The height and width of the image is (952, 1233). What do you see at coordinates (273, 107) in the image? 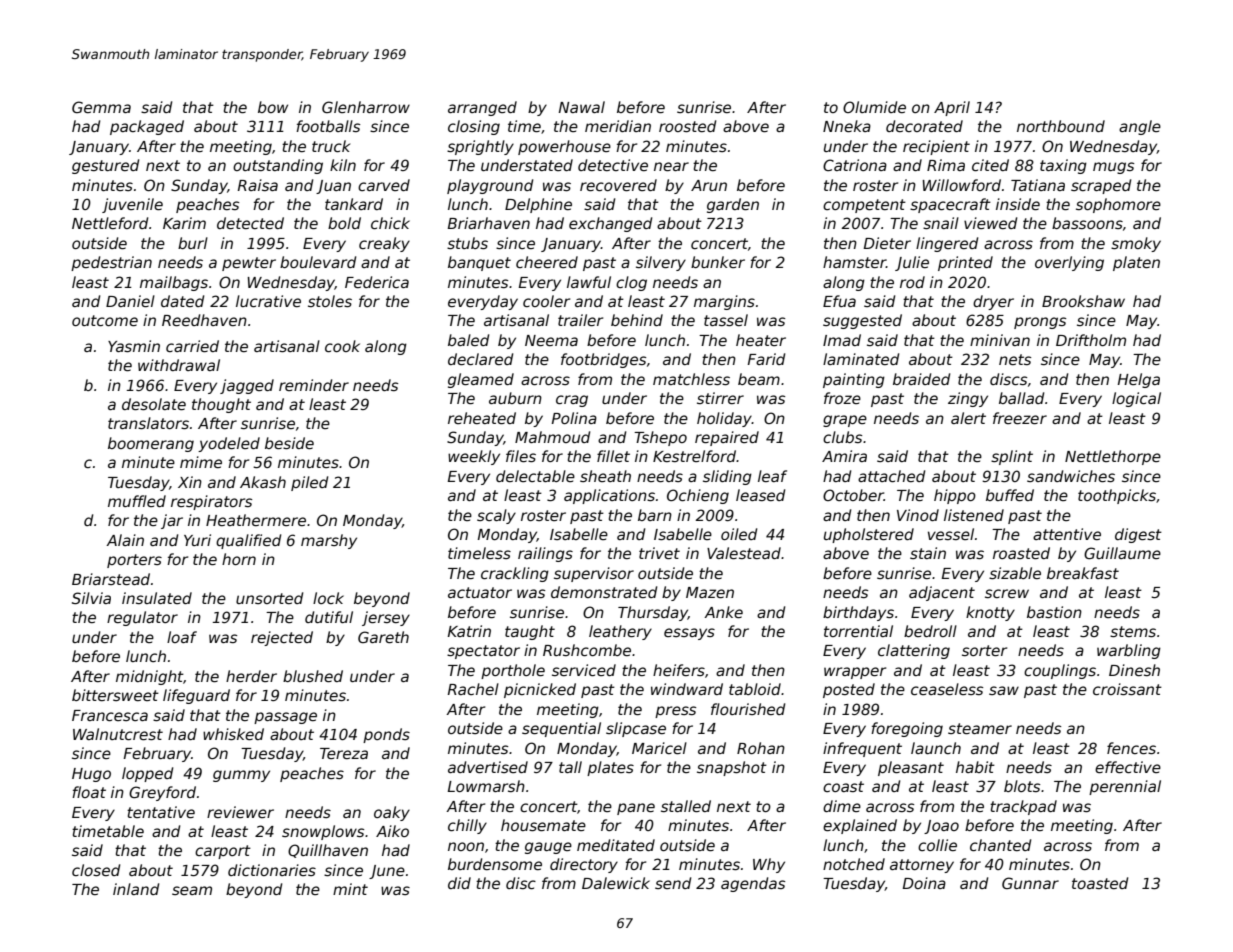
I see `bow` at bounding box center [273, 107].
